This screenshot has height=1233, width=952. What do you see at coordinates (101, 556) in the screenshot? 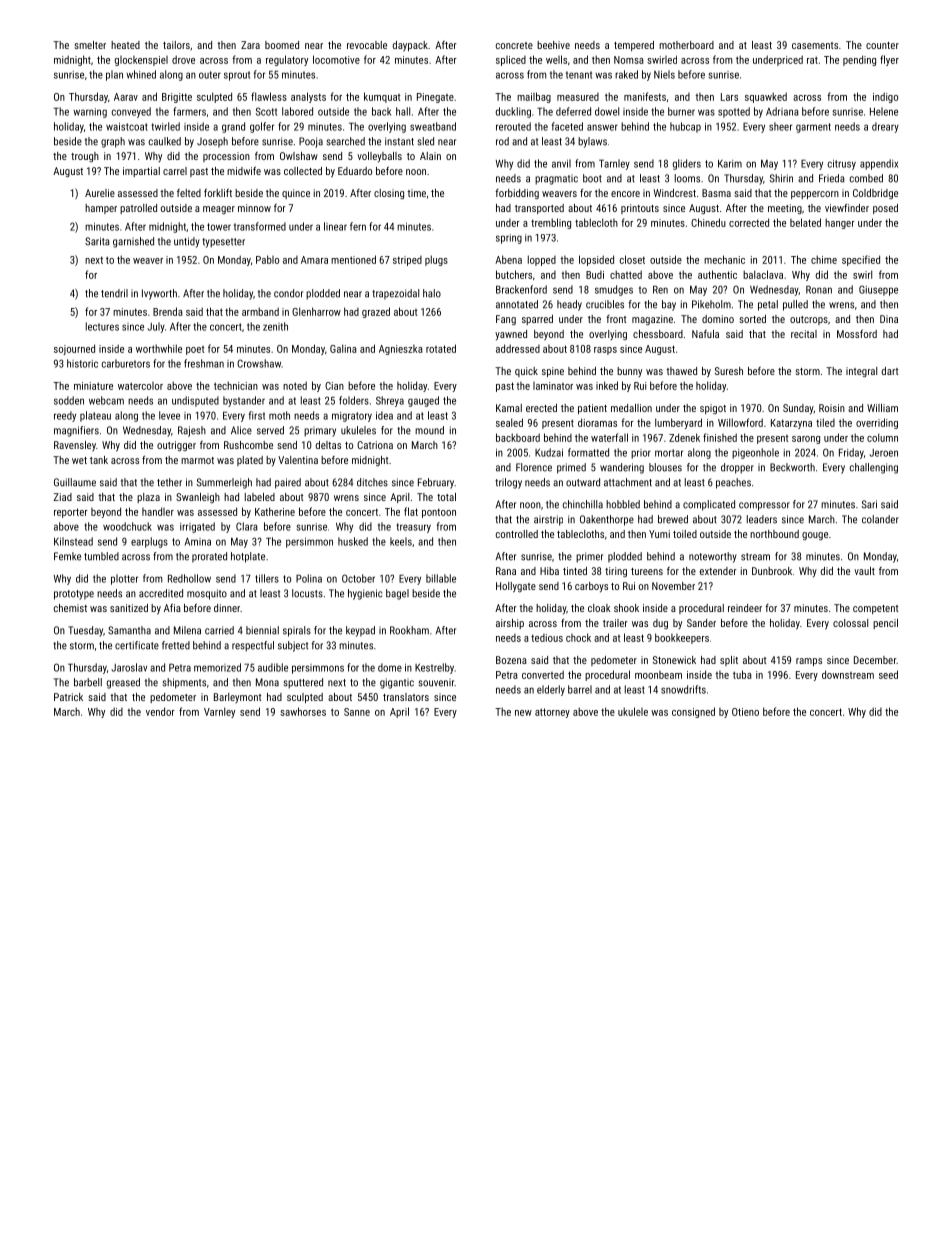
I see `tumbled` at bounding box center [101, 556].
